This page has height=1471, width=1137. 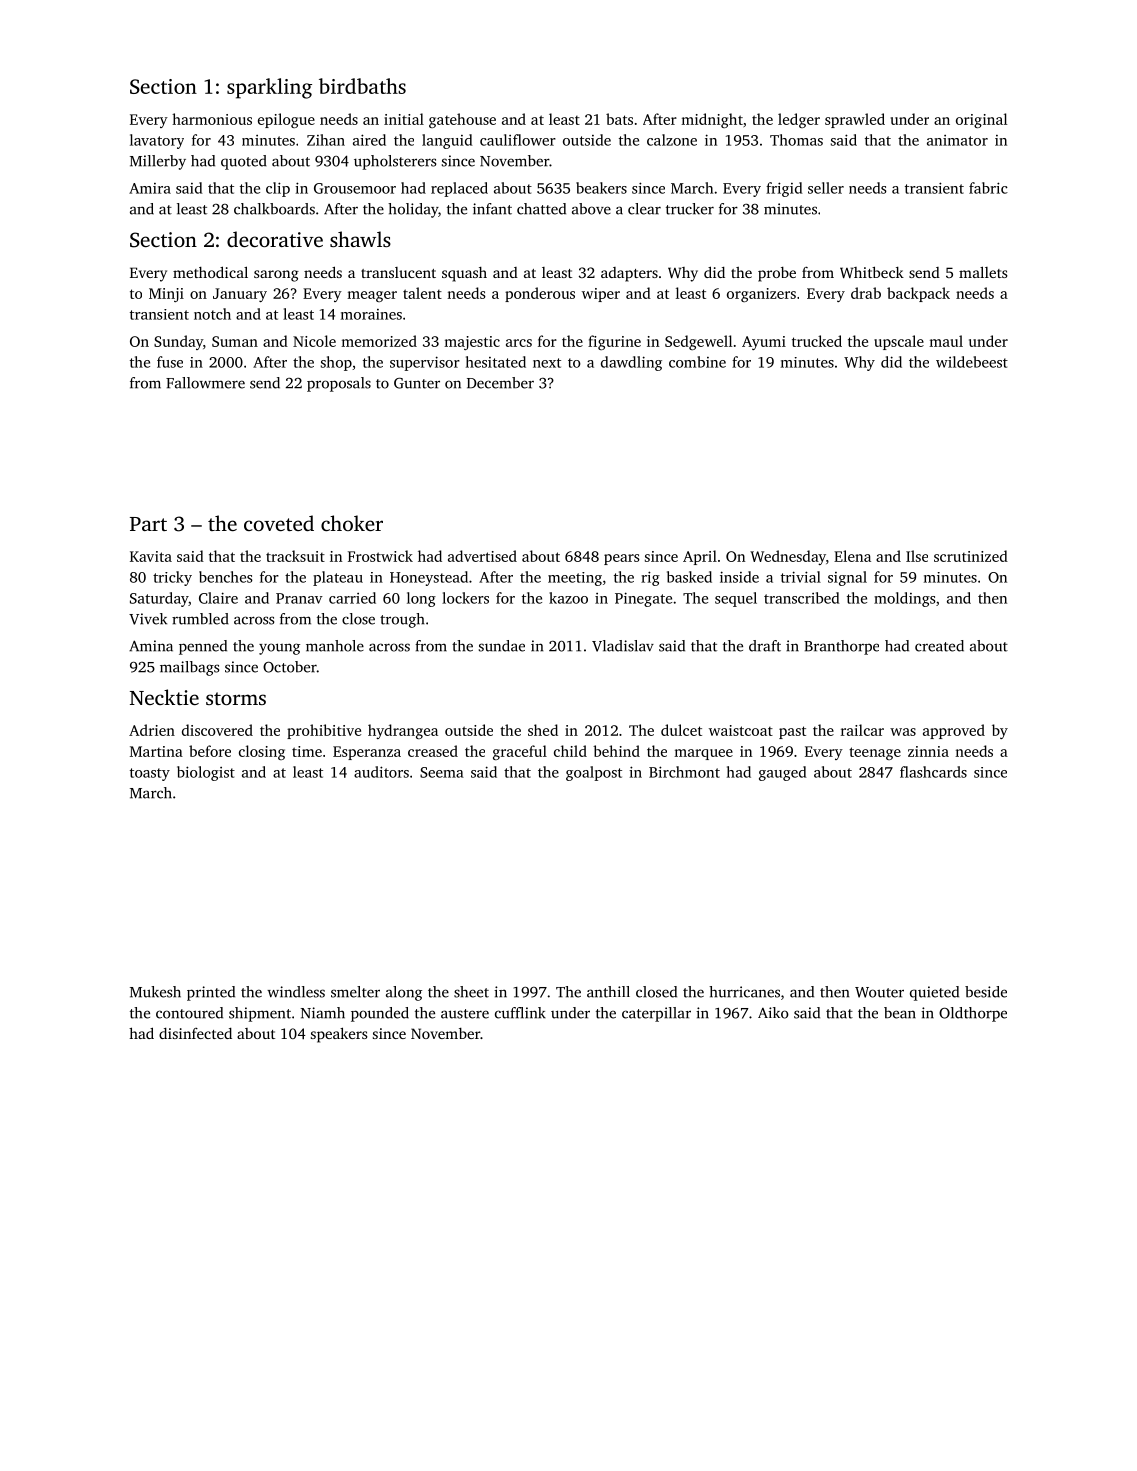 I want to click on discovered, so click(x=217, y=730).
